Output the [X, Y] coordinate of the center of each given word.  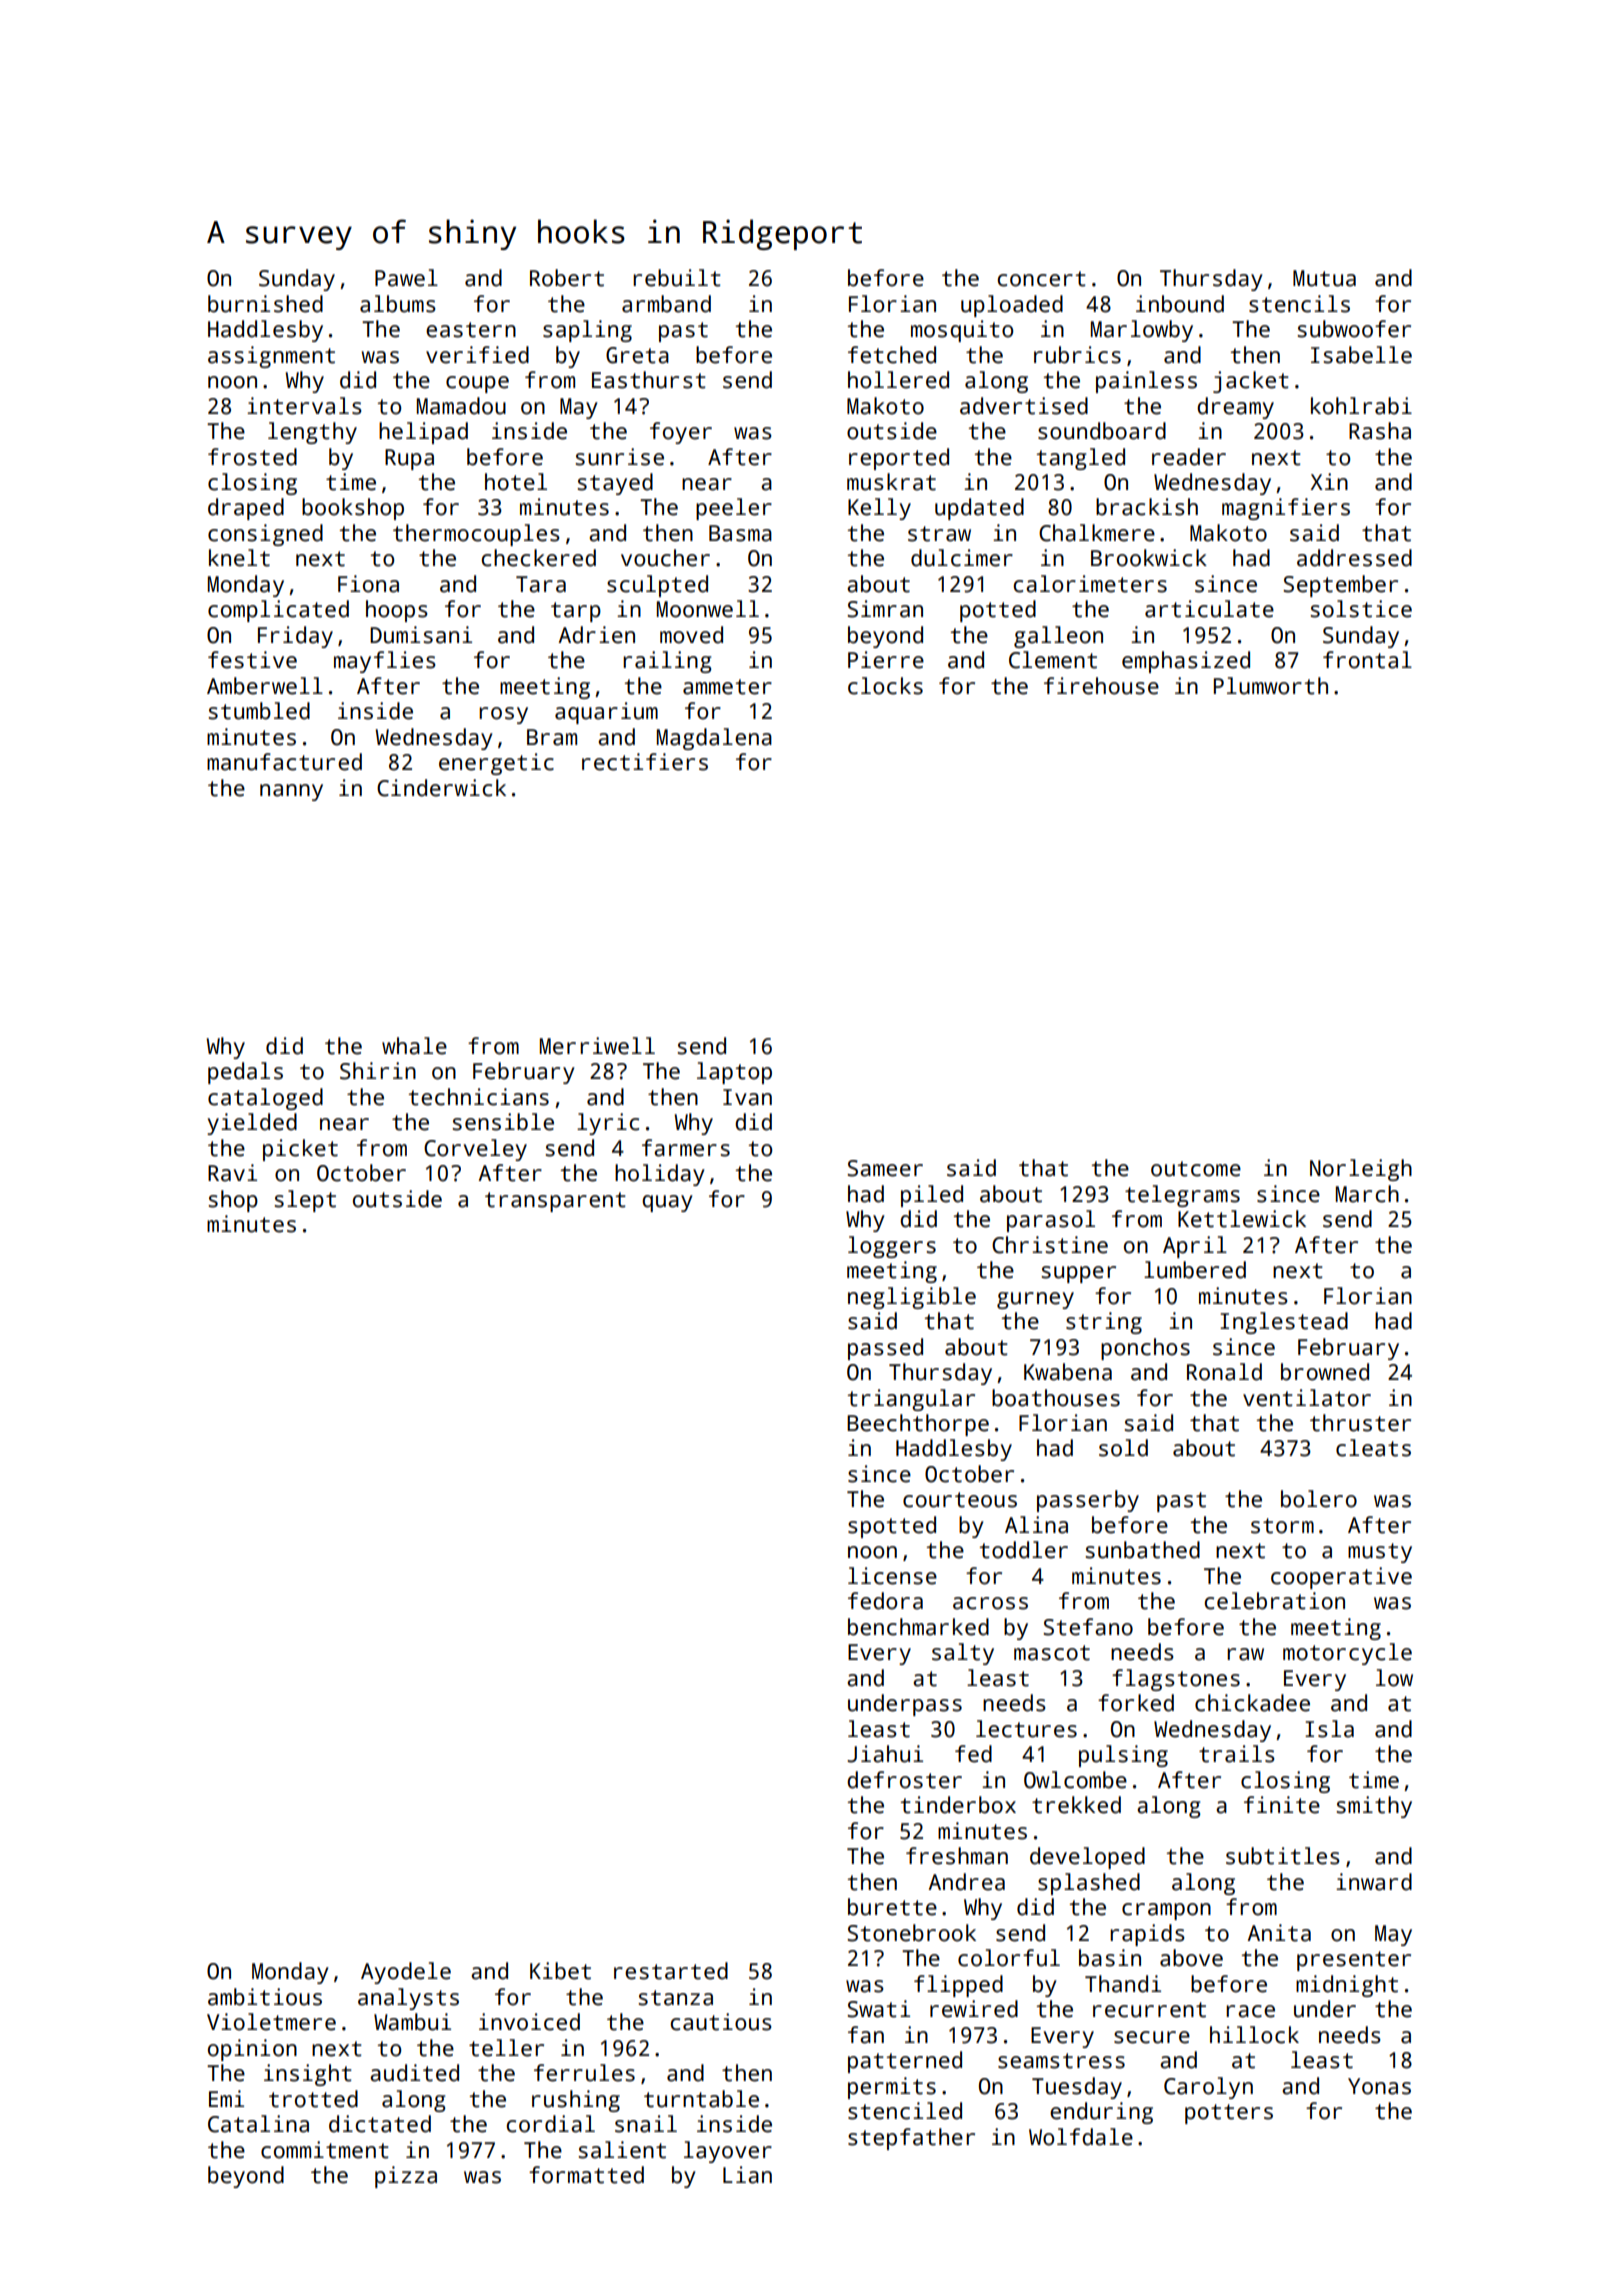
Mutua [1324, 278]
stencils [1299, 304]
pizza [406, 2177]
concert [1041, 279]
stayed [615, 484]
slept [305, 1201]
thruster [1360, 1423]
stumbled [259, 711]
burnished [265, 304]
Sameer [885, 1168]
